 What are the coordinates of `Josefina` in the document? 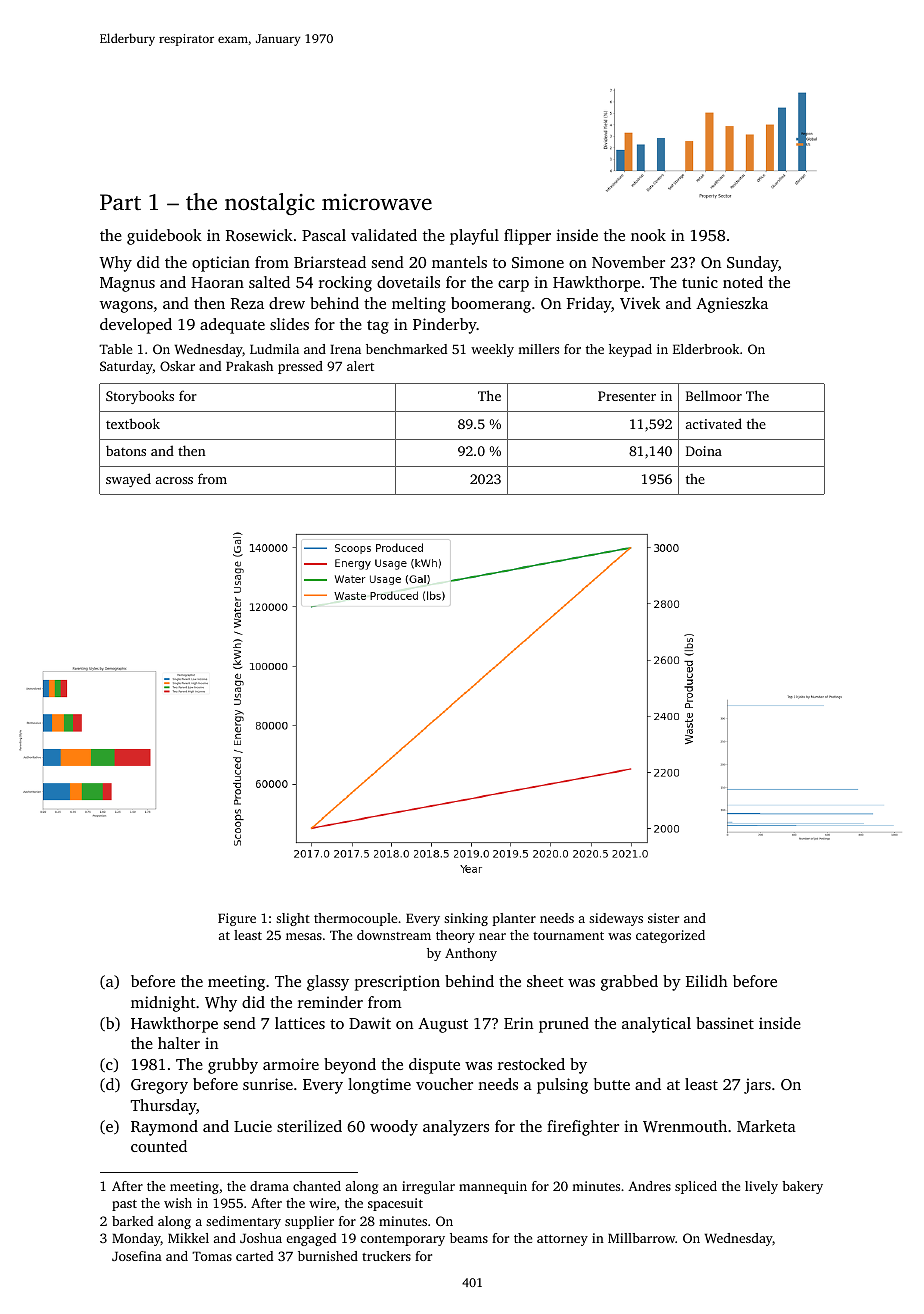 It's located at (137, 1256).
